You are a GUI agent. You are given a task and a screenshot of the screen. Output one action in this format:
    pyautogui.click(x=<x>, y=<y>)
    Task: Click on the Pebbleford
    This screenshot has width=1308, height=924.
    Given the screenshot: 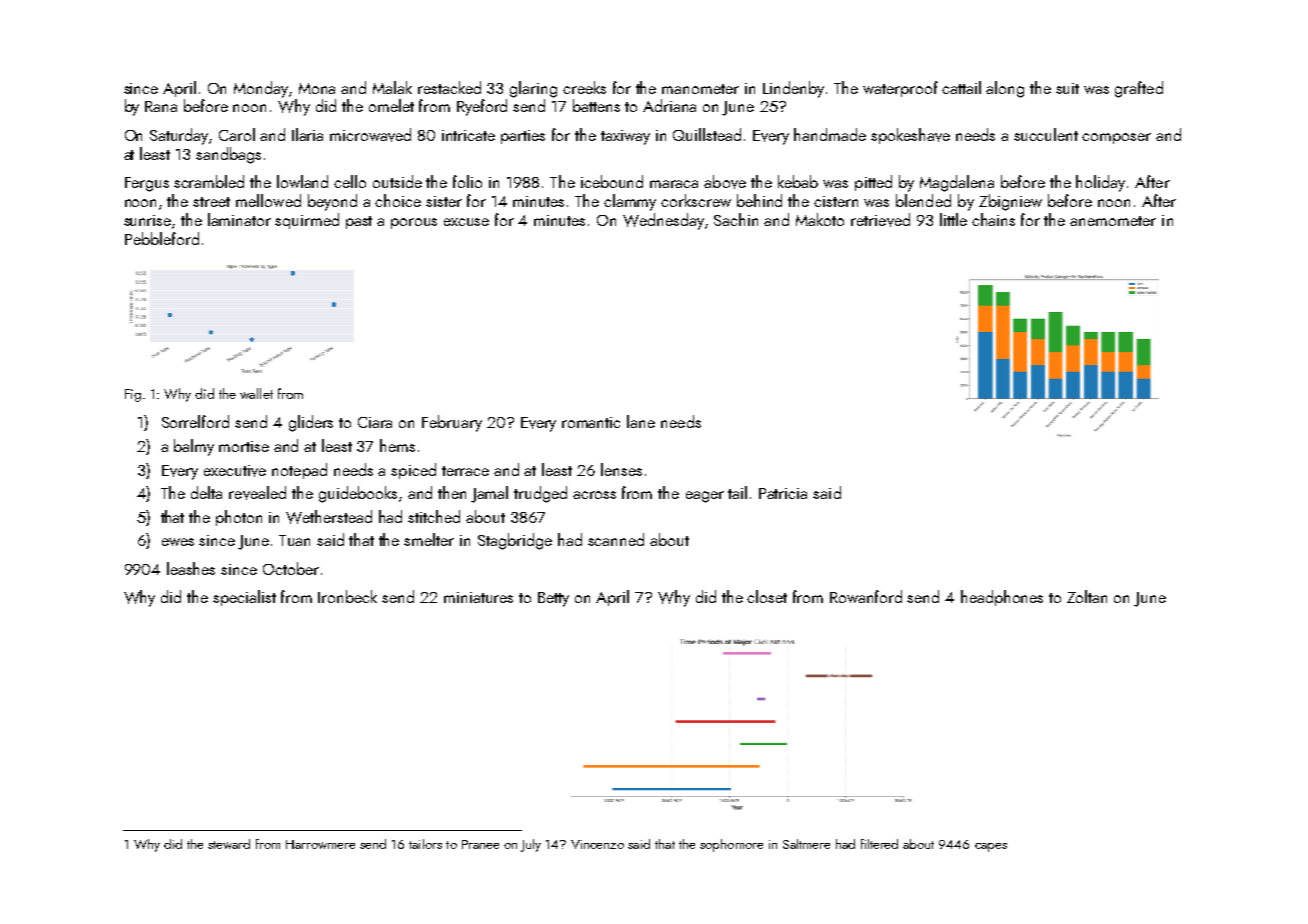 What is the action you would take?
    pyautogui.click(x=162, y=238)
